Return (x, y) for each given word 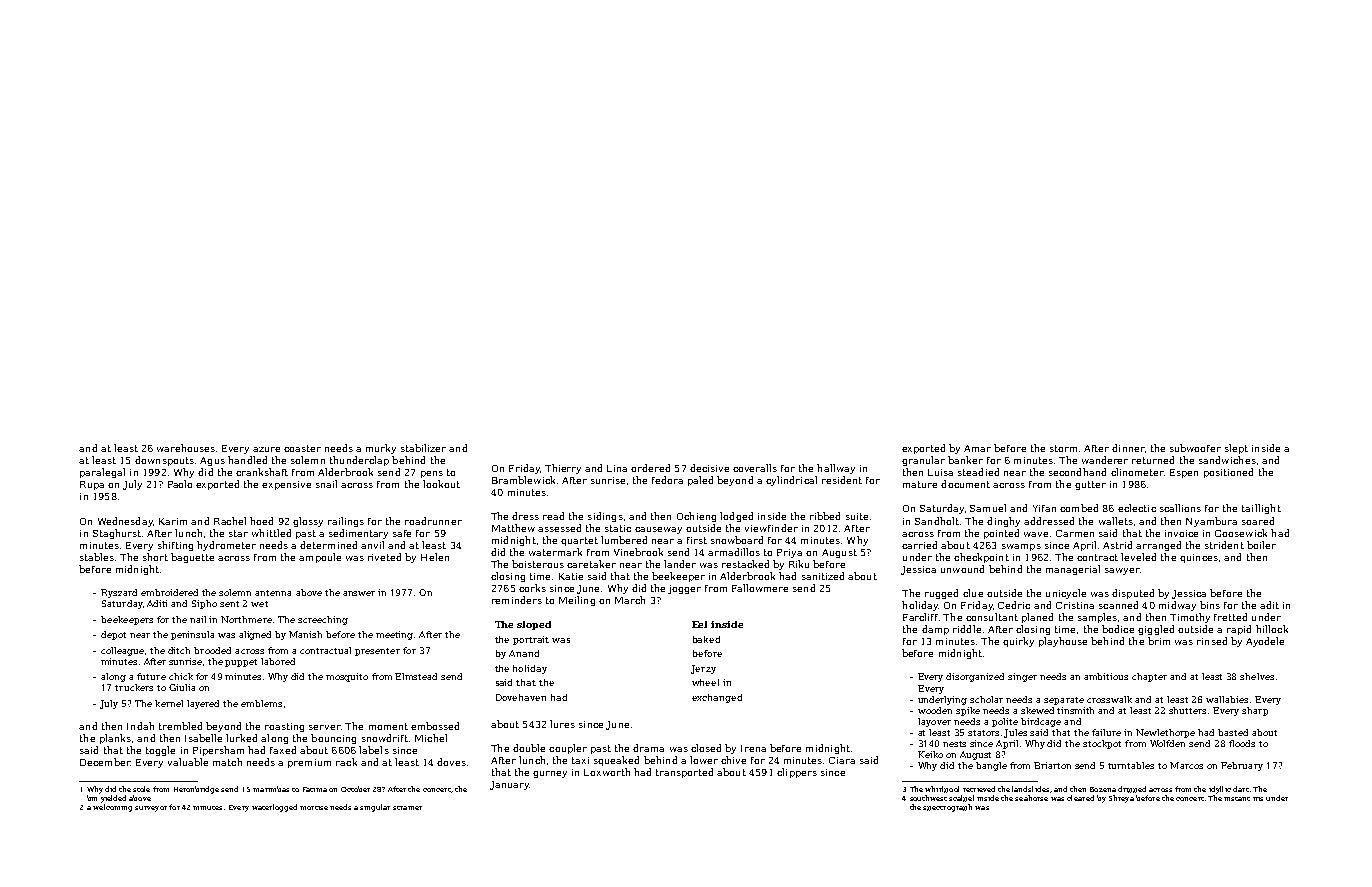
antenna (273, 593)
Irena (753, 748)
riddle (967, 629)
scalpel (961, 798)
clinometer (1137, 472)
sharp (1255, 711)
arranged (1158, 546)
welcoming (112, 808)
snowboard (737, 540)
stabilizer (423, 448)
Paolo (180, 484)
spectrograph (947, 808)
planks (115, 739)
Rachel (230, 521)
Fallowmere (760, 588)
